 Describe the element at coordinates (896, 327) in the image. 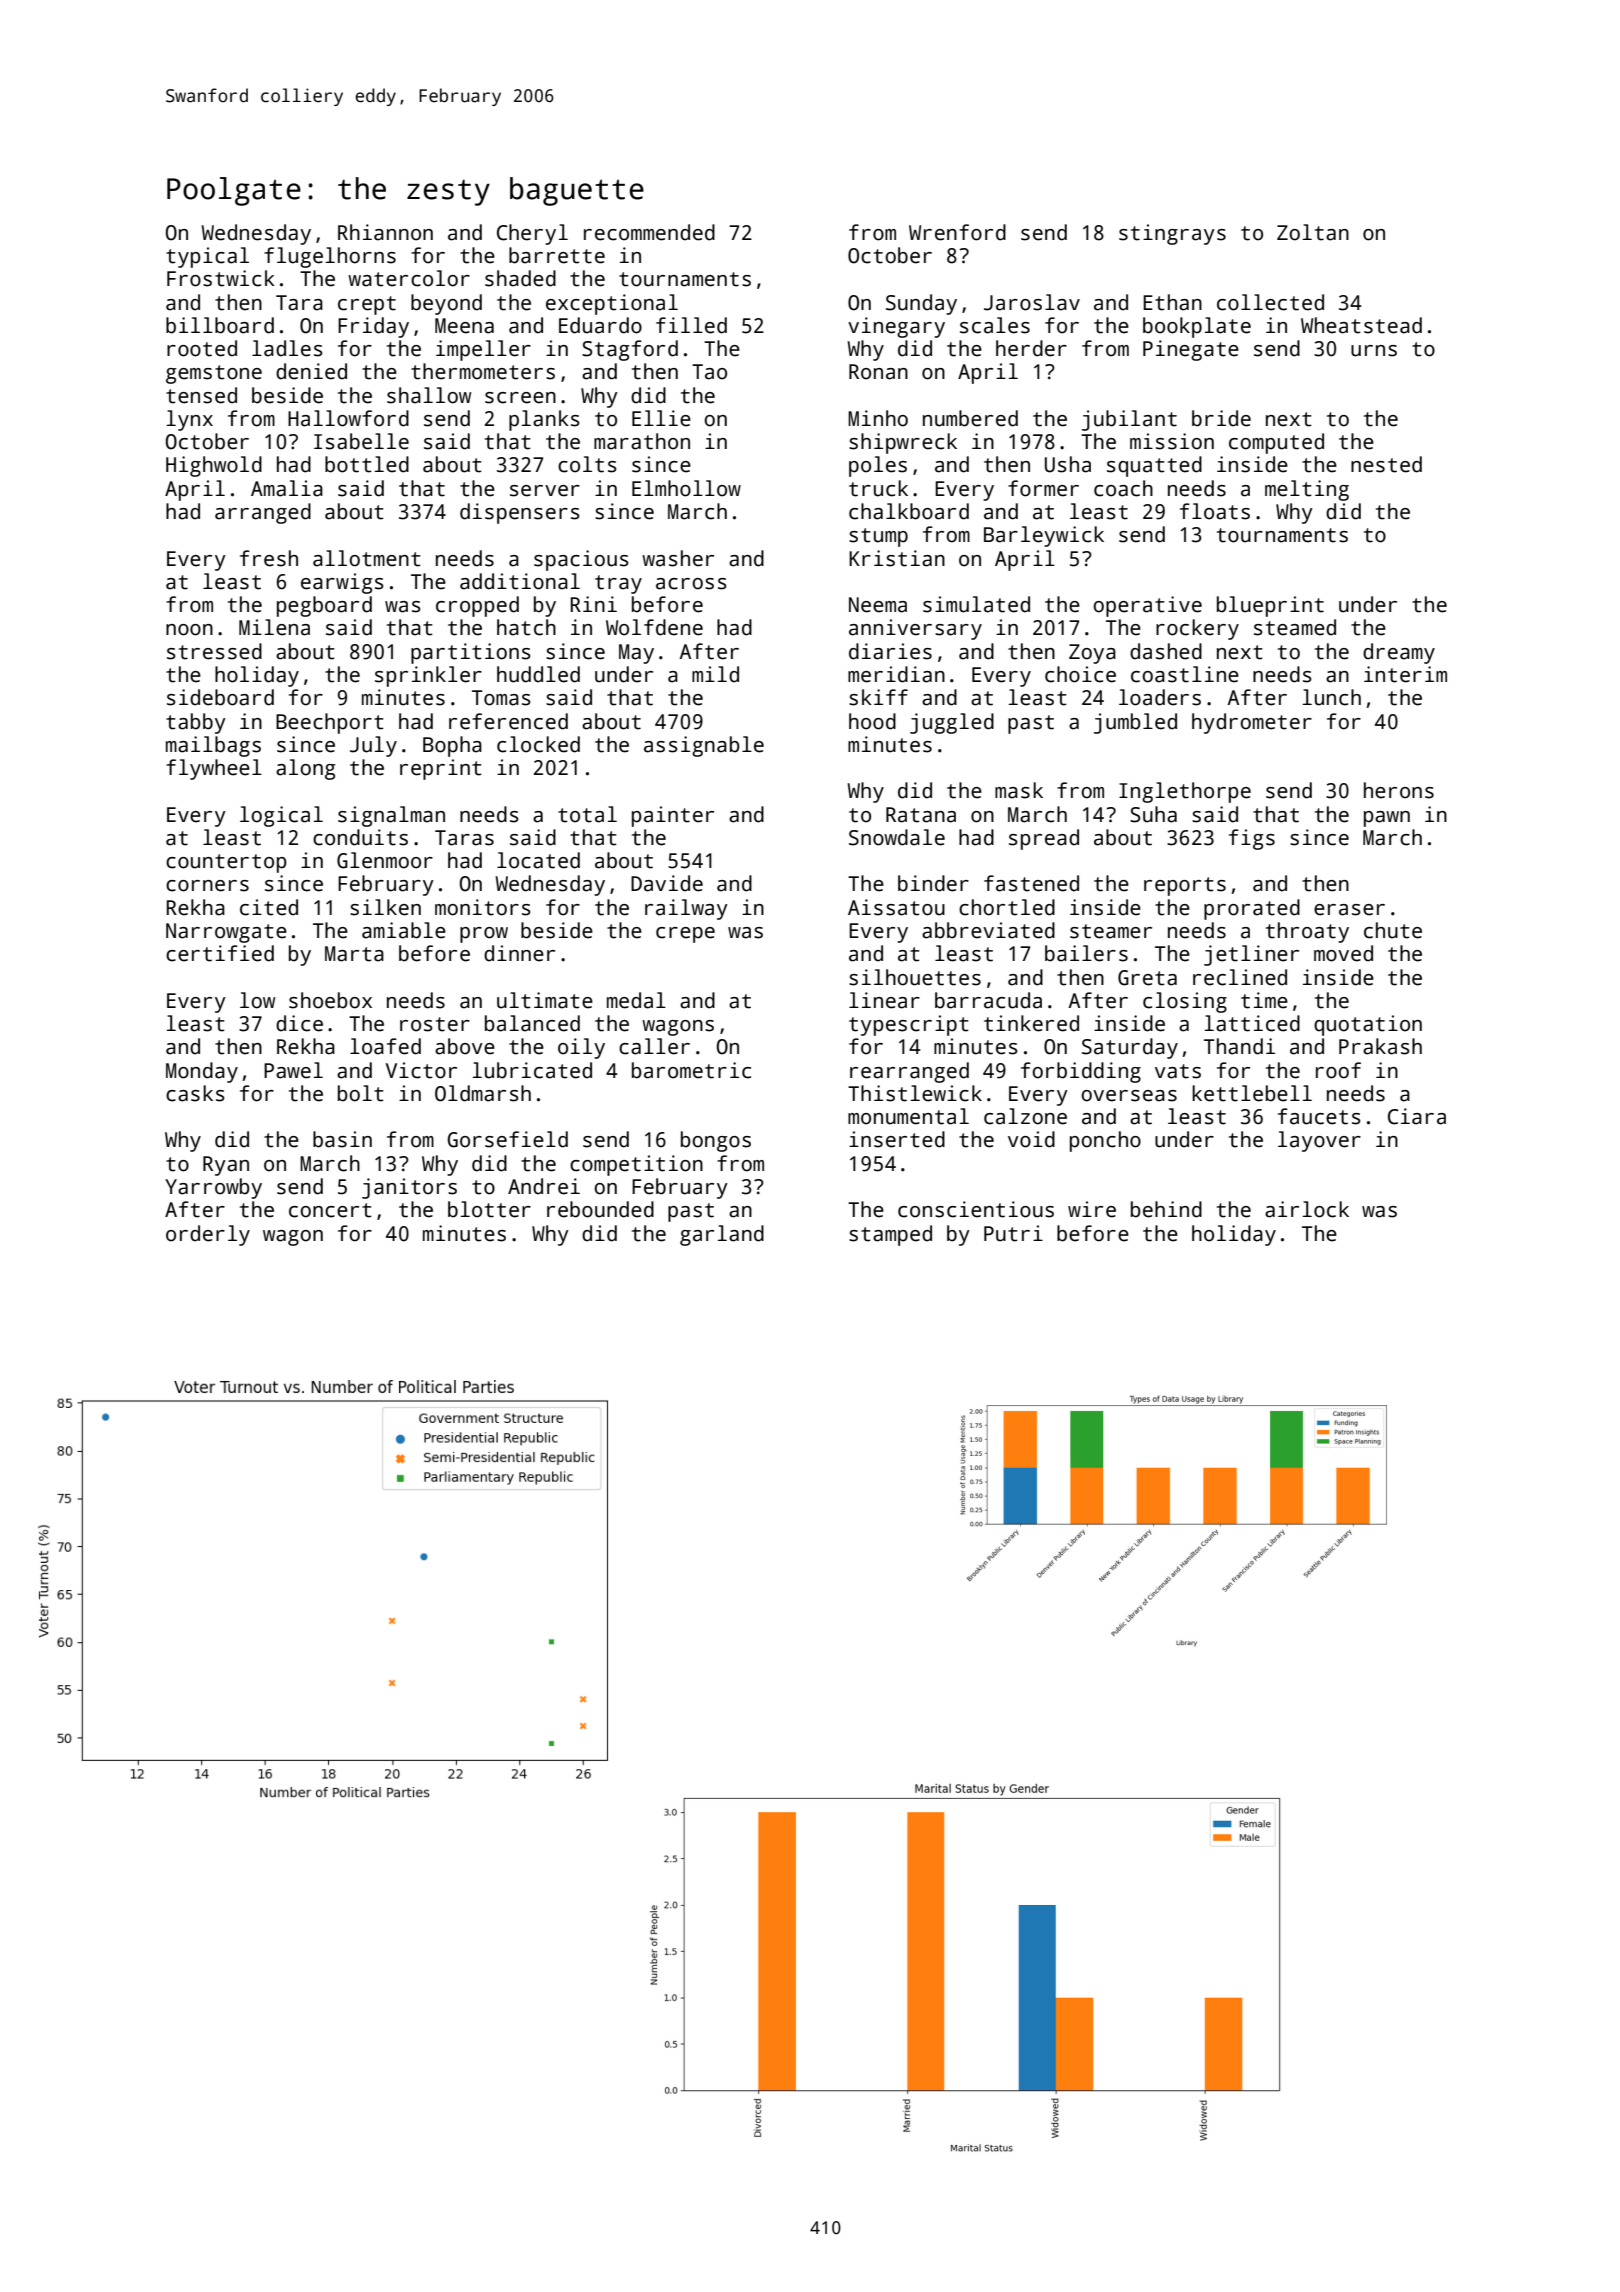

I see `vinegary` at that location.
